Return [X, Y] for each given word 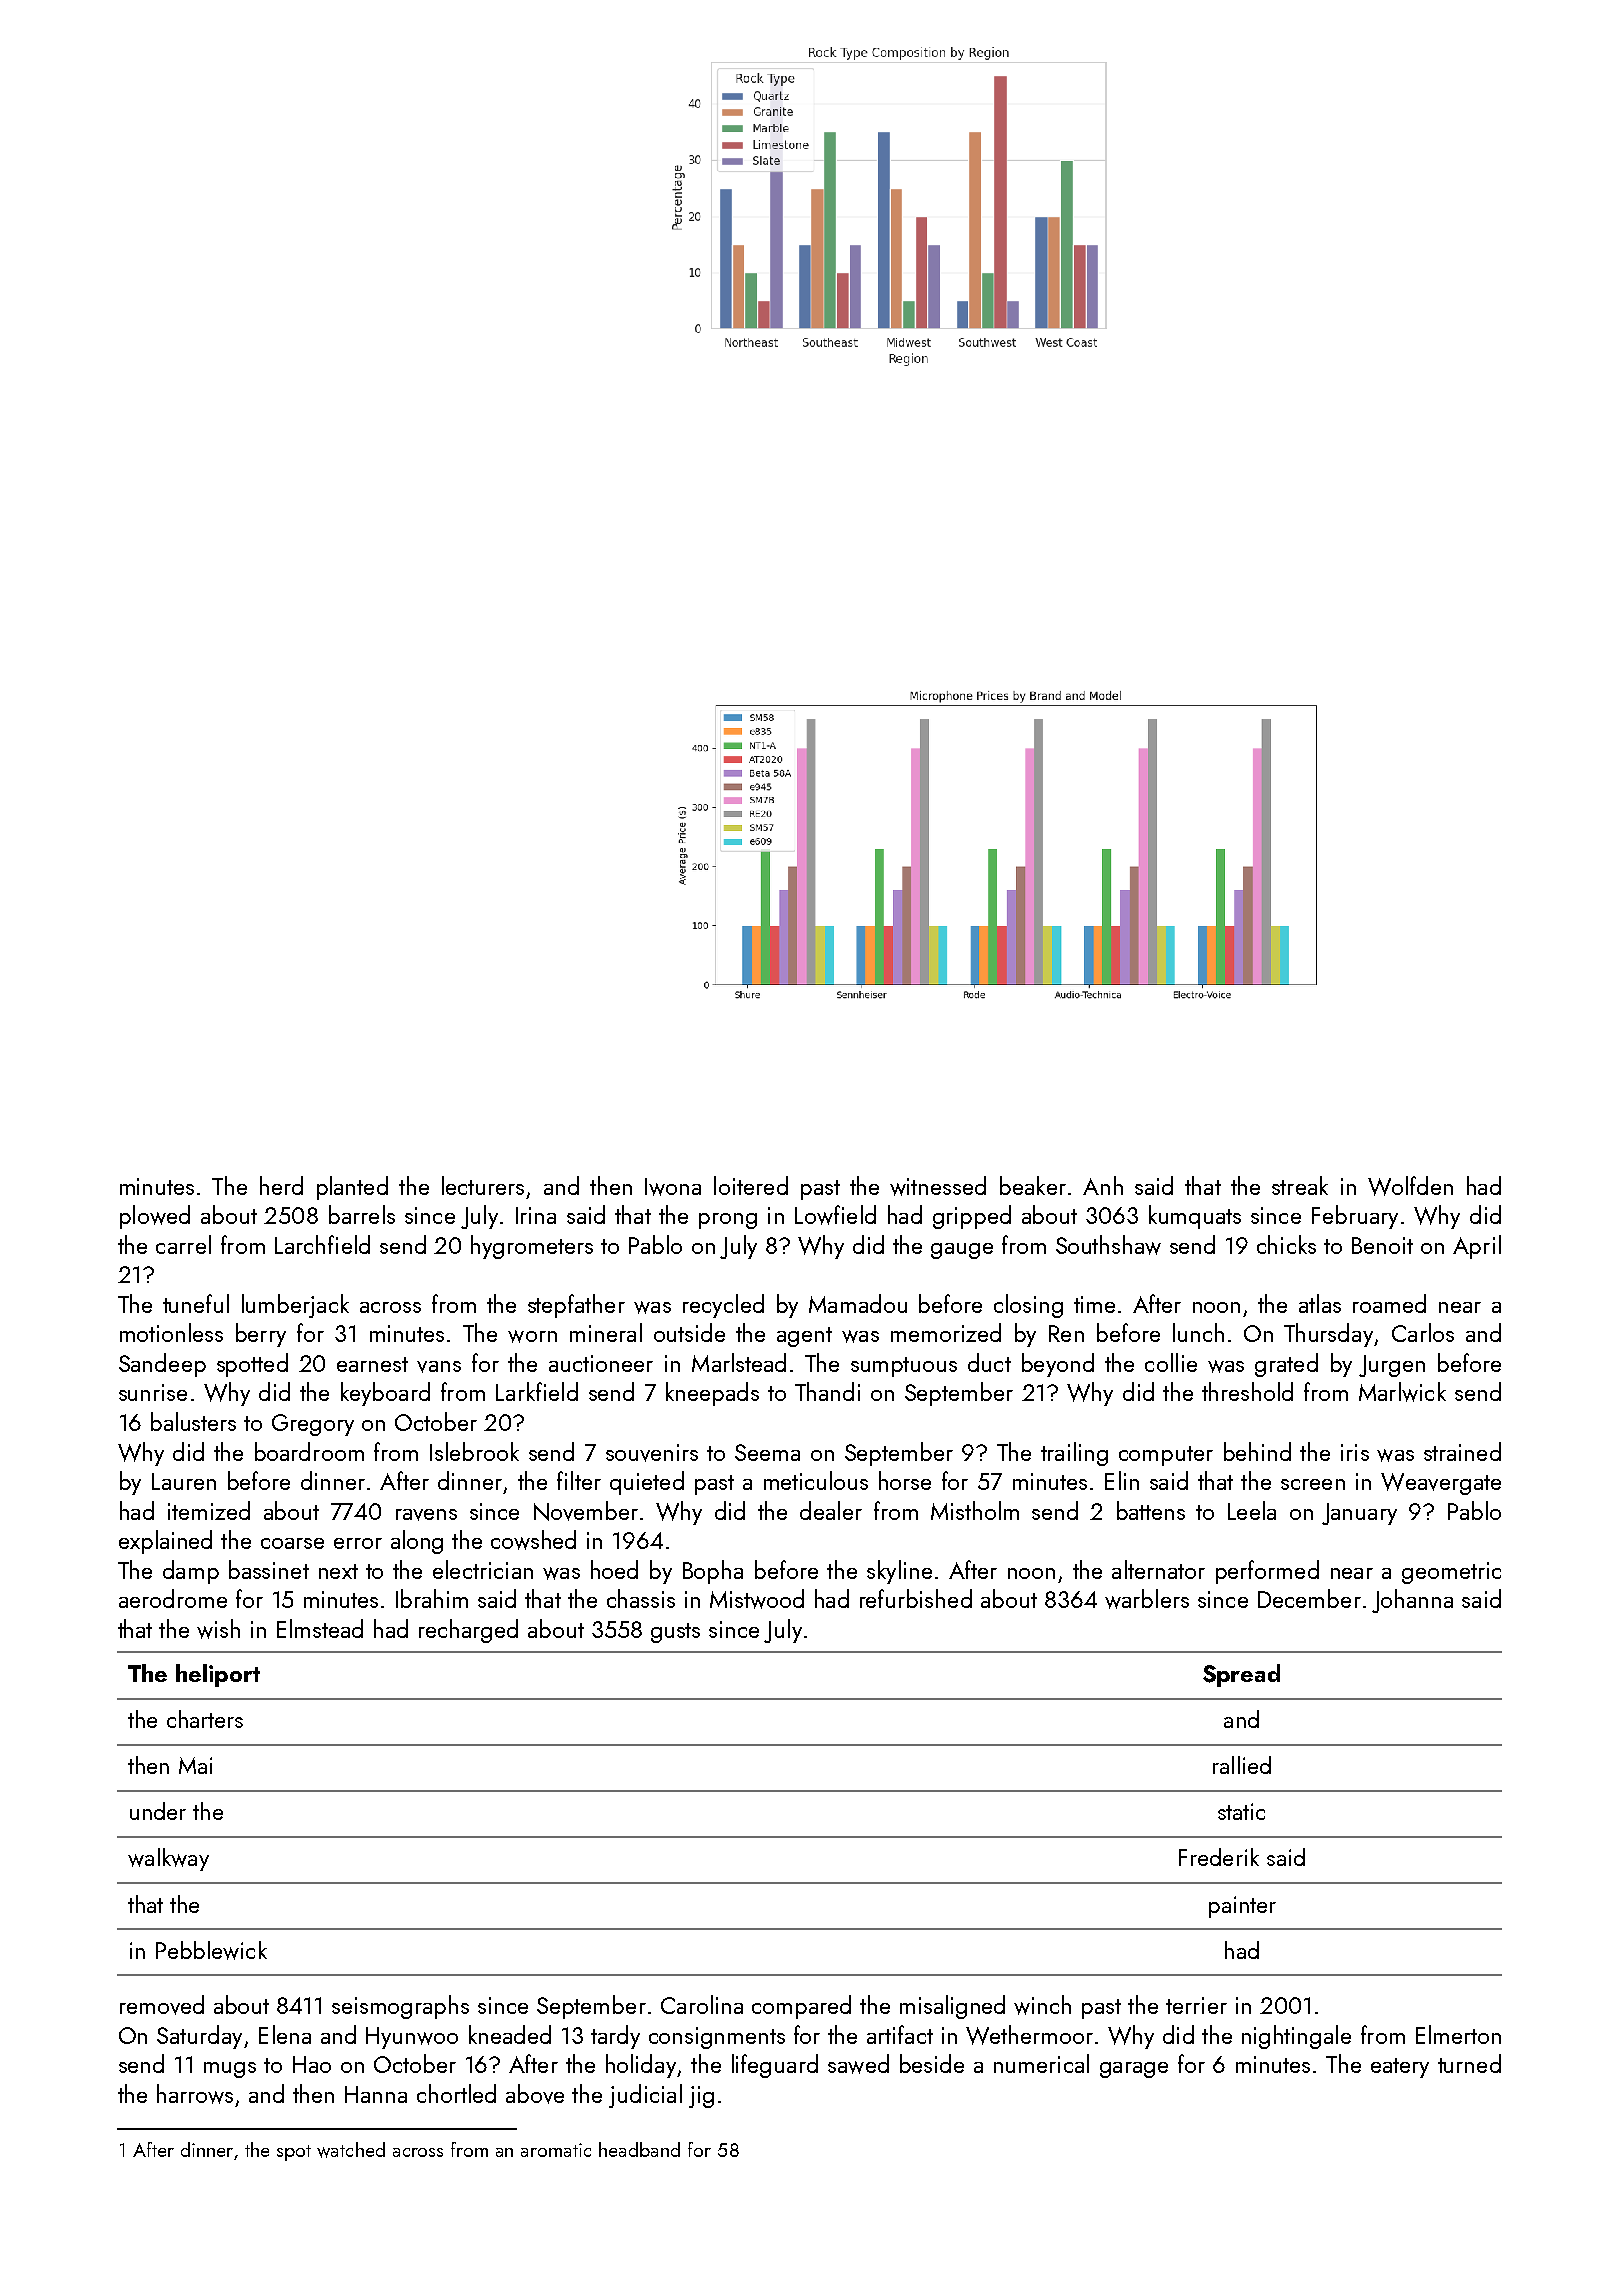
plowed [155, 1217]
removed [162, 2005]
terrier [1196, 2005]
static [1241, 1811]
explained [165, 1542]
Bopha [713, 1572]
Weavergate [1441, 1484]
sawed [858, 2064]
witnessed [938, 1186]
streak [1300, 1185]
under [158, 1811]
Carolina [702, 2004]
